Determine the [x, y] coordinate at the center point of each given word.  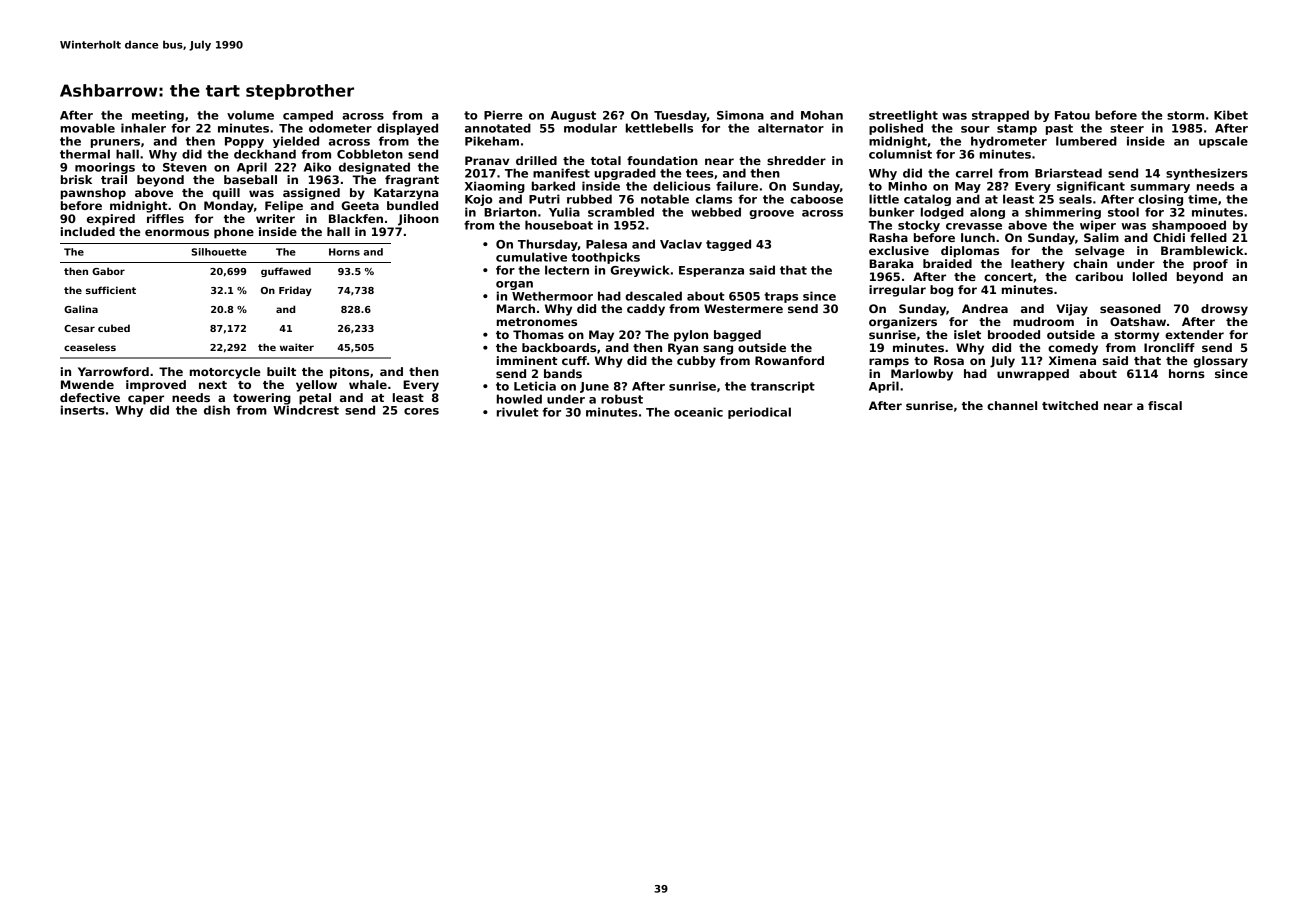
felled [1208, 237]
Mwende [87, 384]
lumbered [1086, 141]
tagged [728, 245]
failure [737, 186]
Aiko [317, 167]
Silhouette [219, 252]
